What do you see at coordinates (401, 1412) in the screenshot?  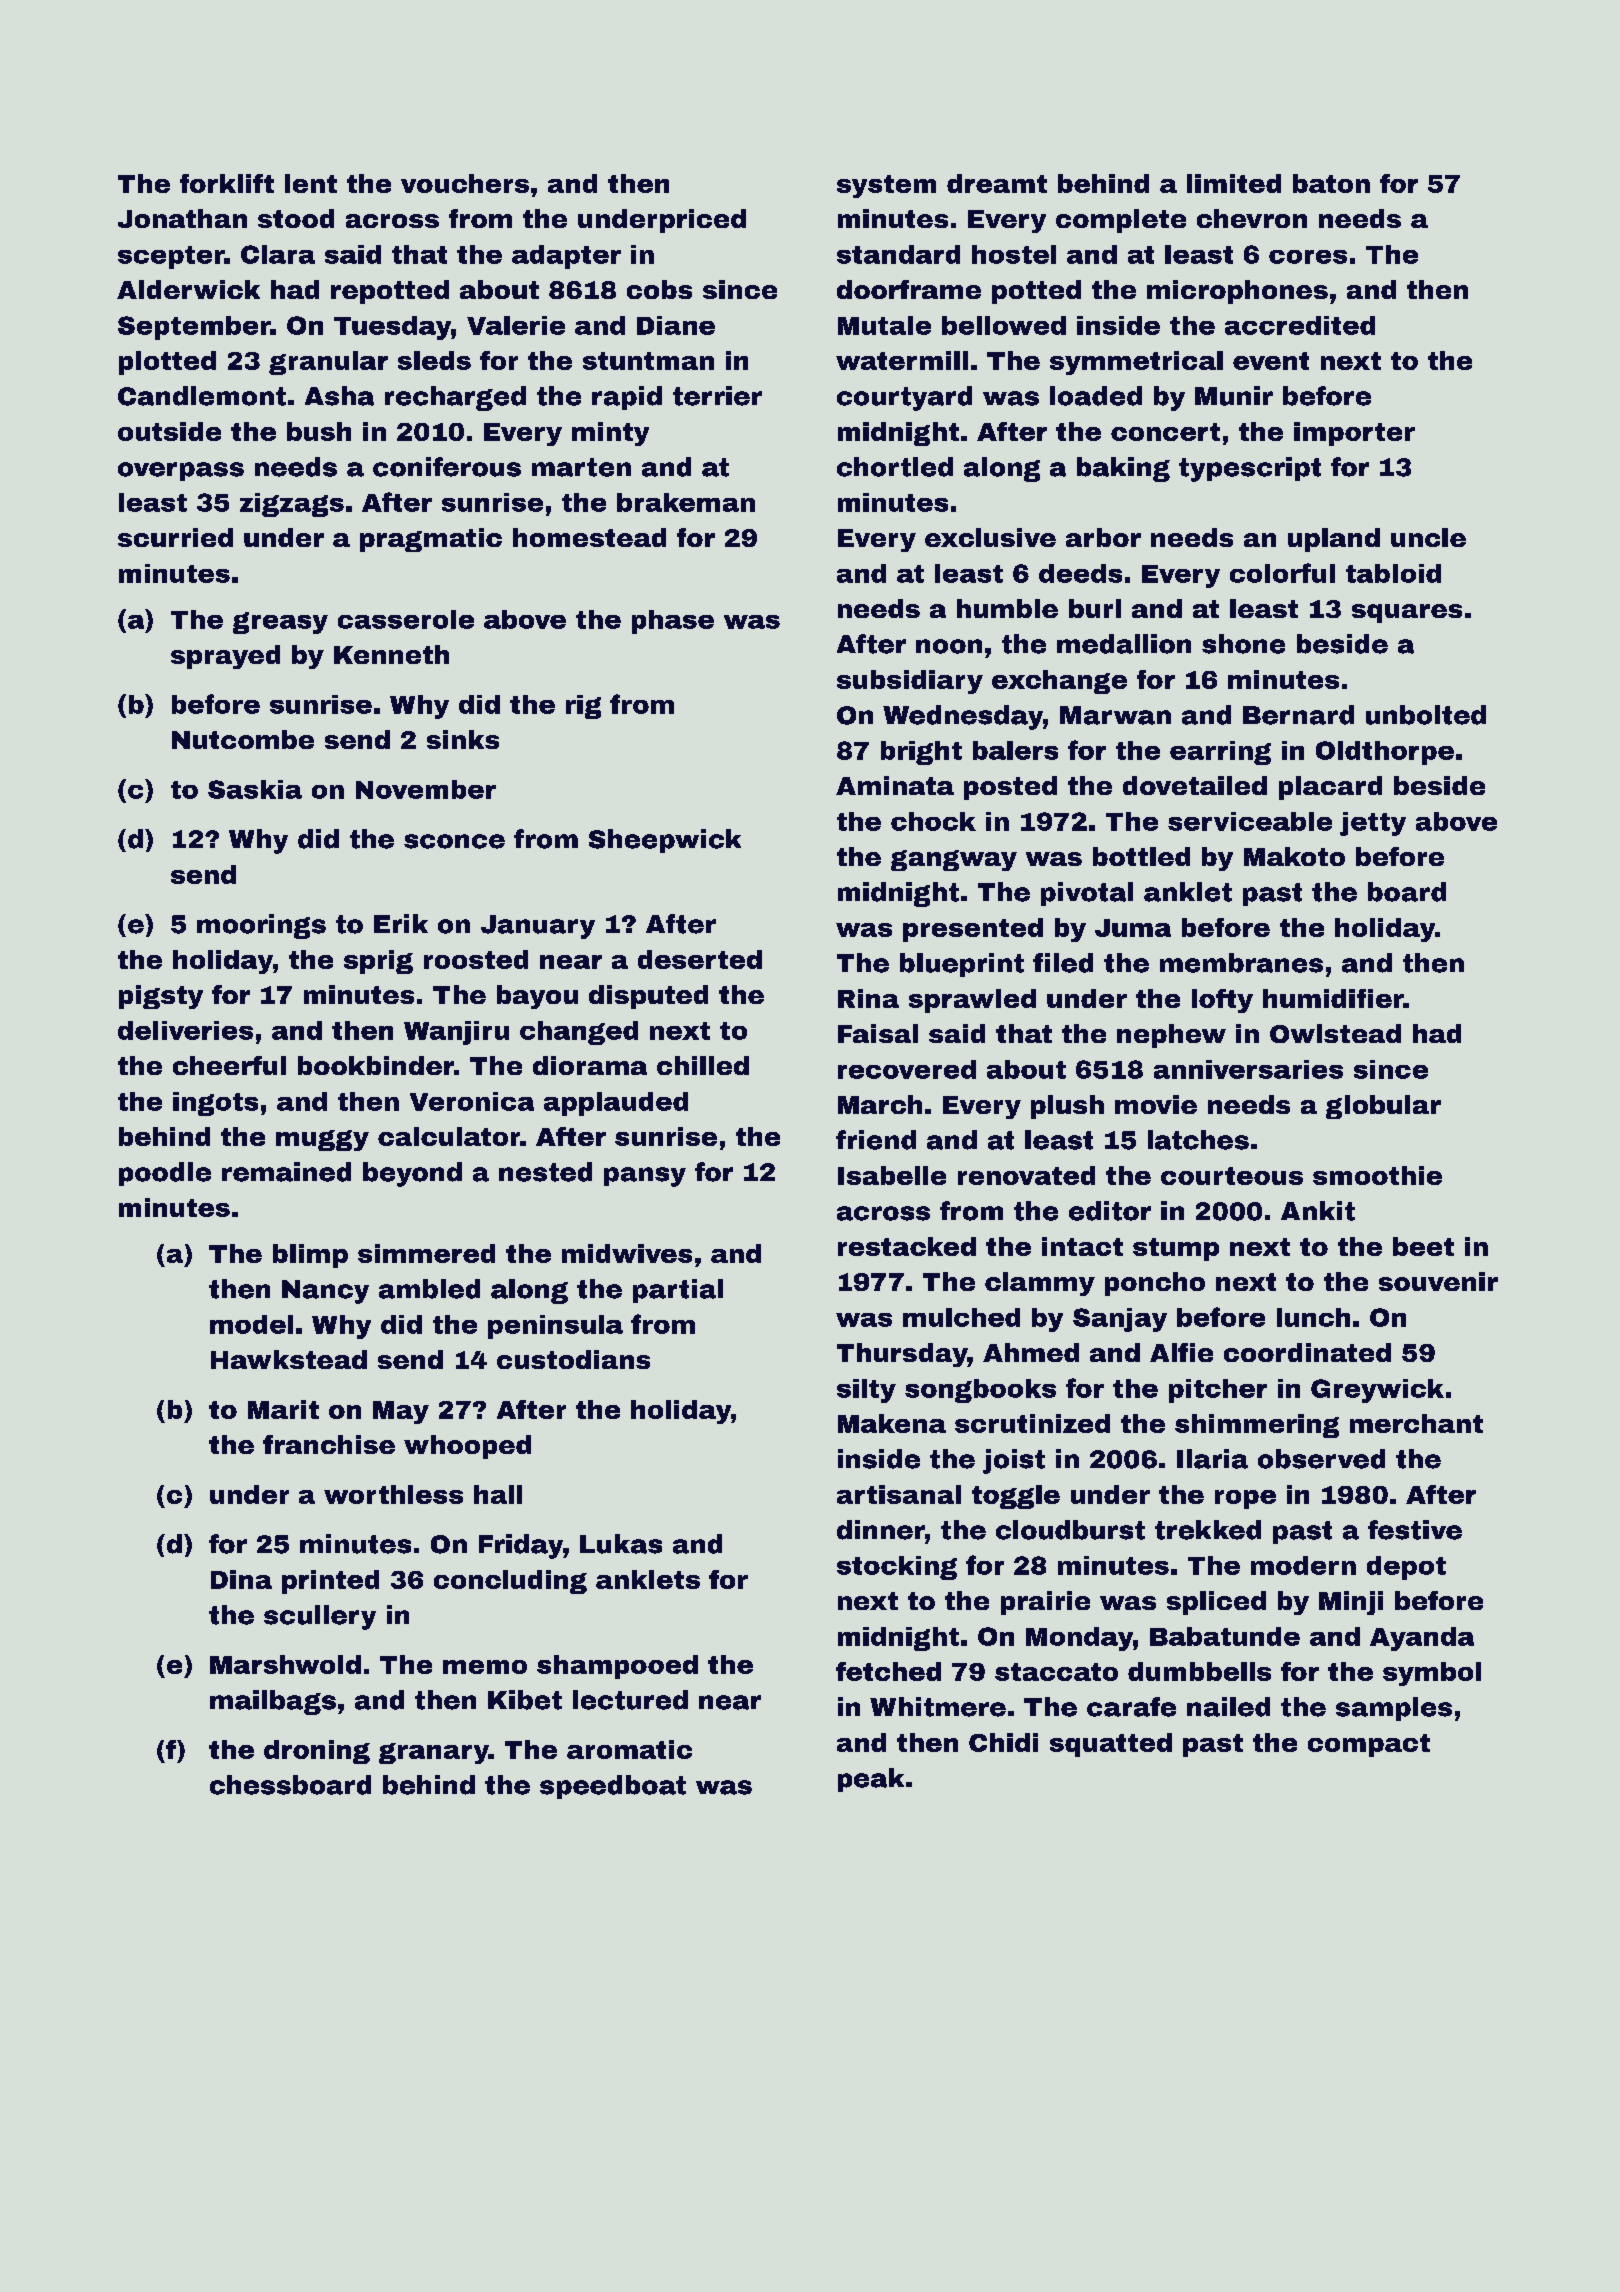 I see `May` at bounding box center [401, 1412].
